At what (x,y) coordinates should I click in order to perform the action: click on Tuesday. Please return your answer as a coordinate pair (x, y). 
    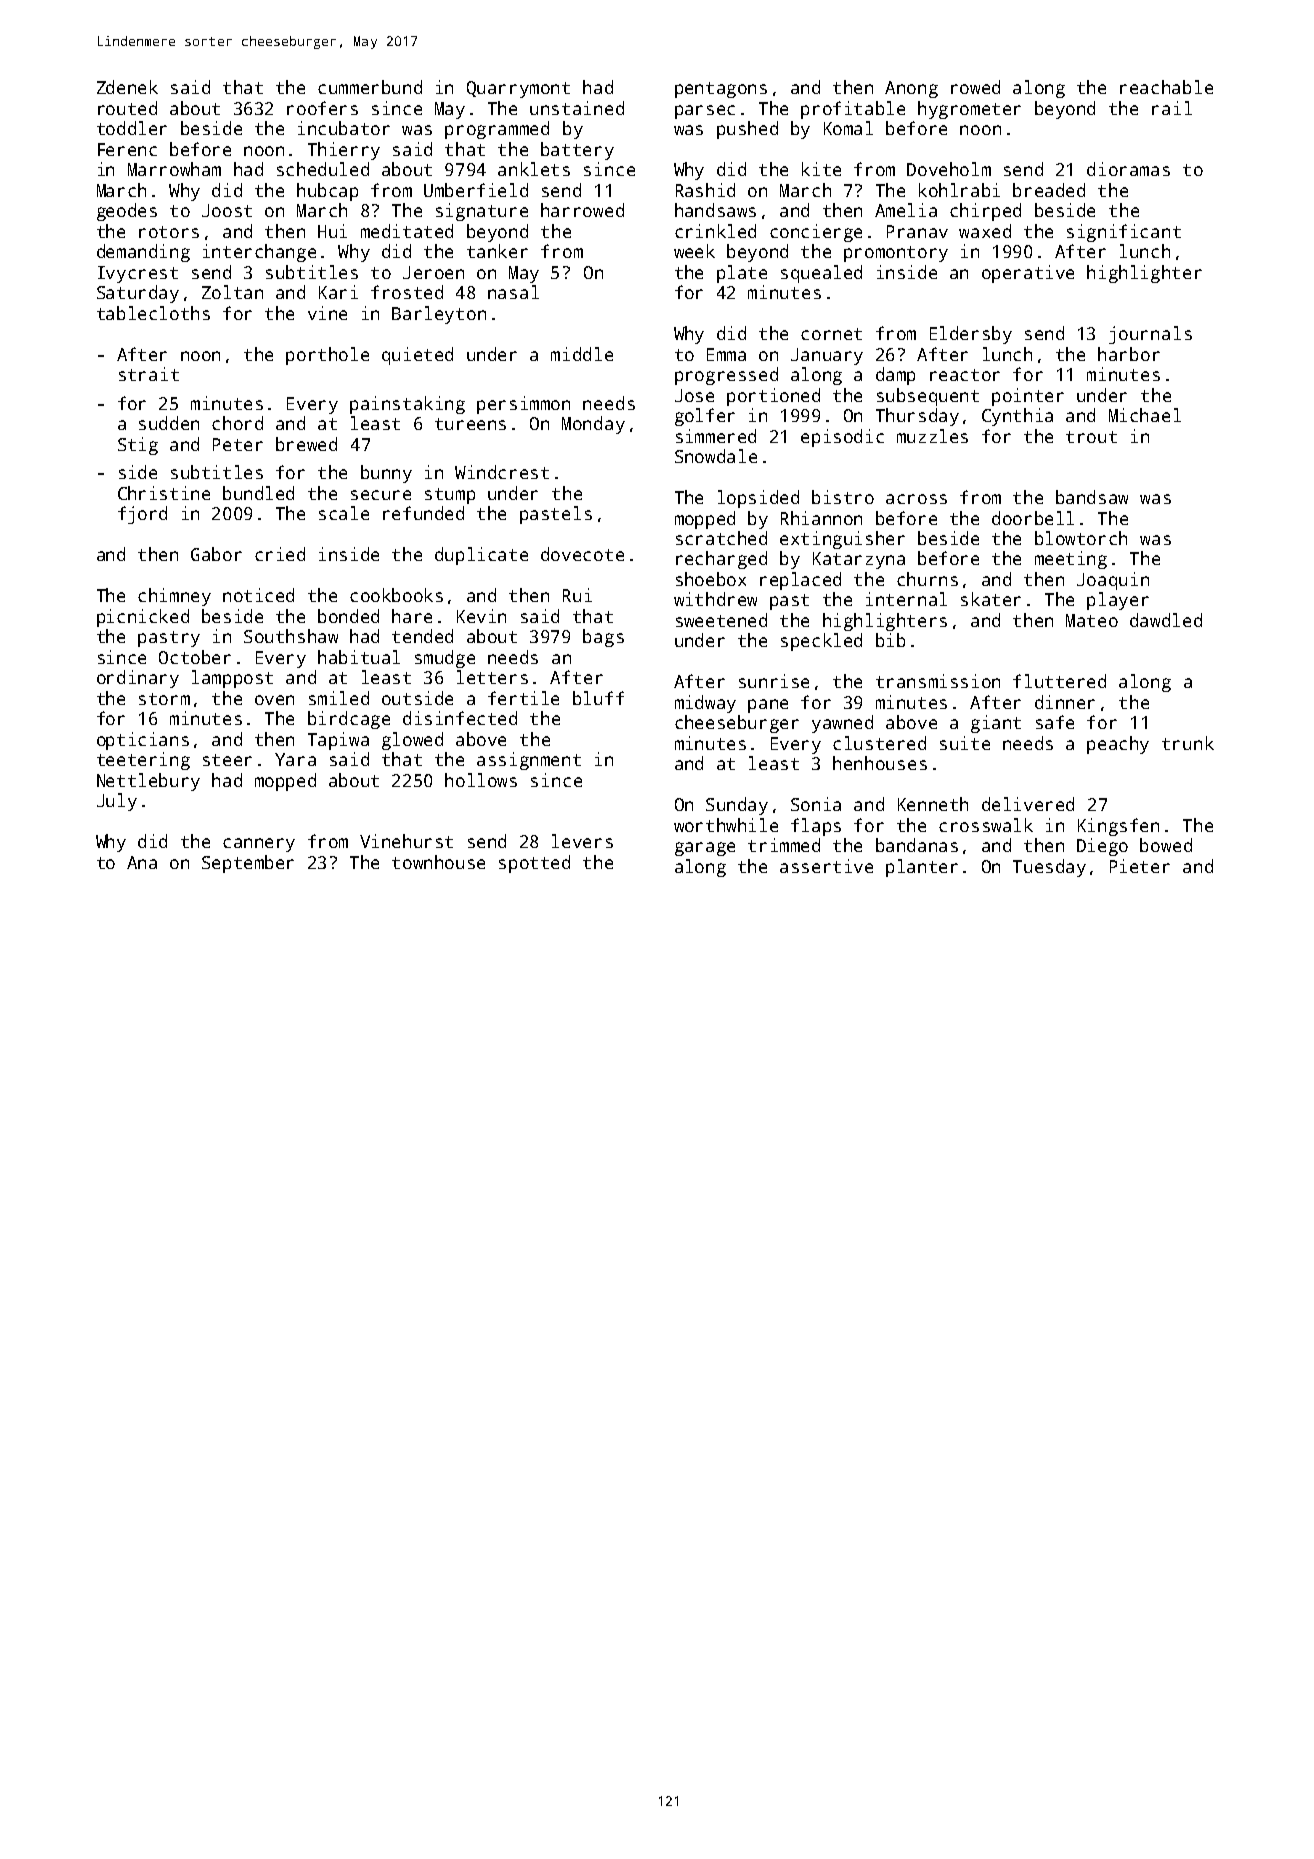
    Looking at the image, I should click on (1049, 868).
